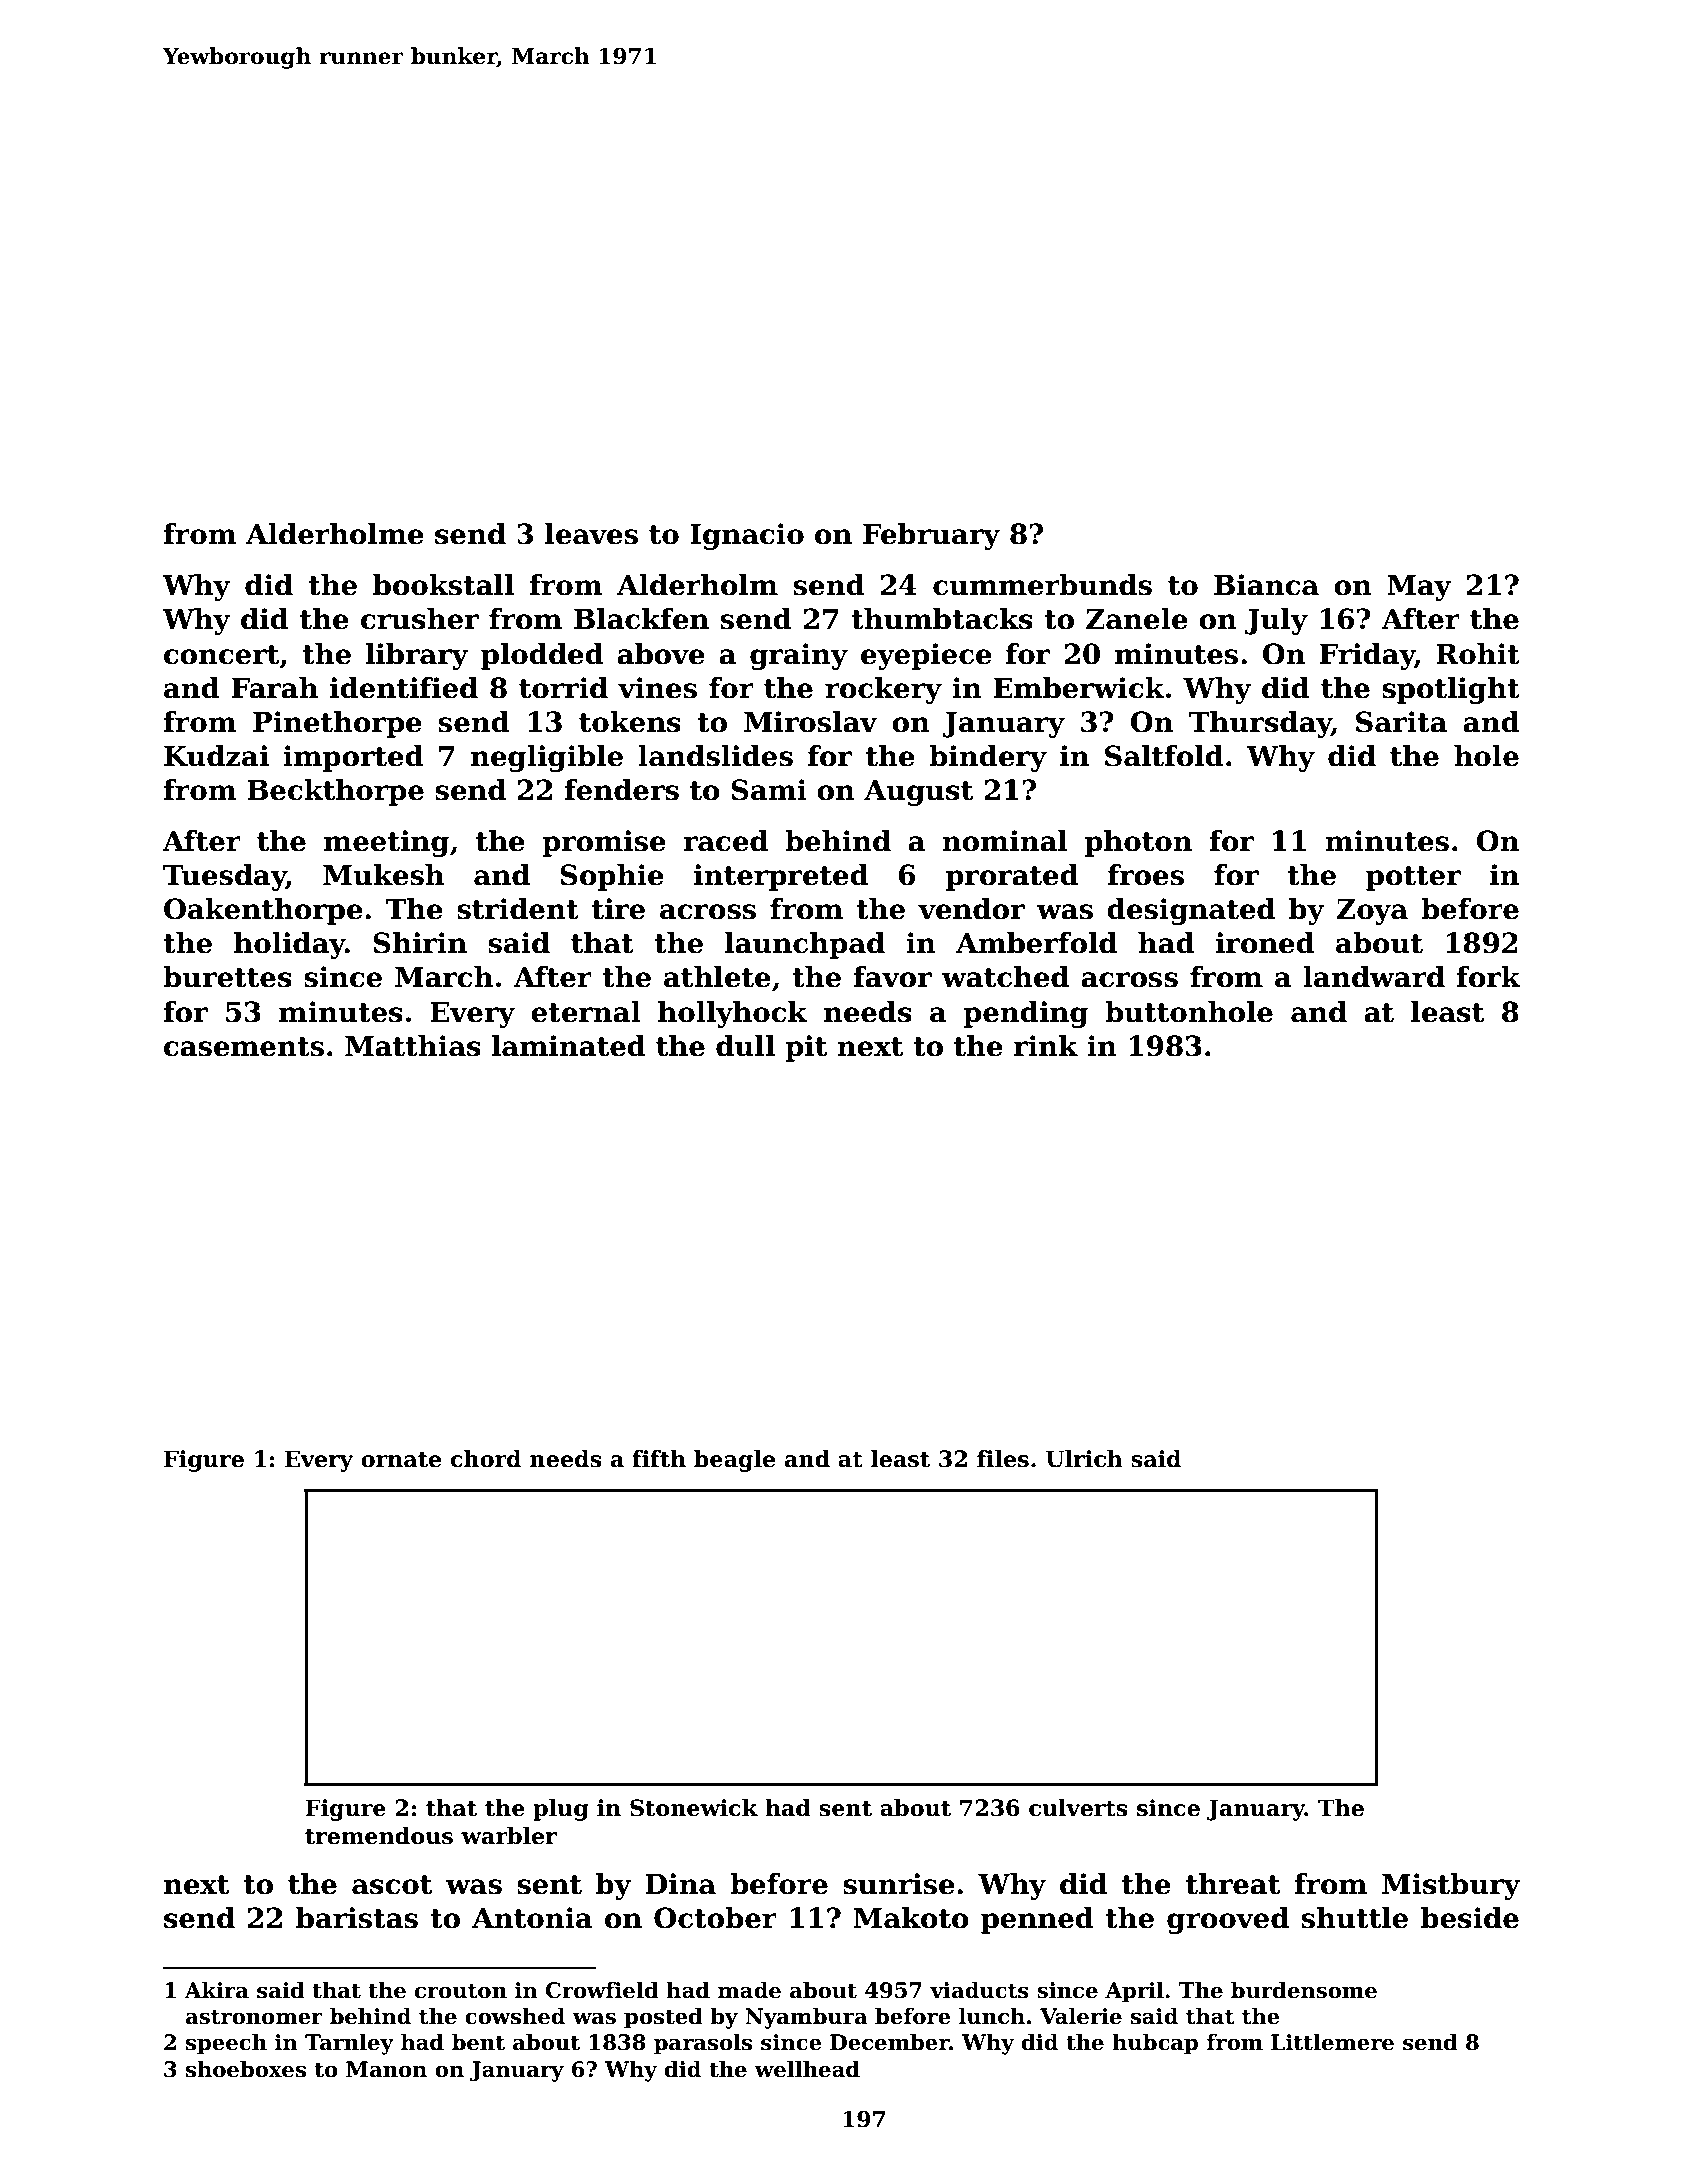 The height and width of the document is (2178, 1683). I want to click on Stonewick, so click(694, 1808).
